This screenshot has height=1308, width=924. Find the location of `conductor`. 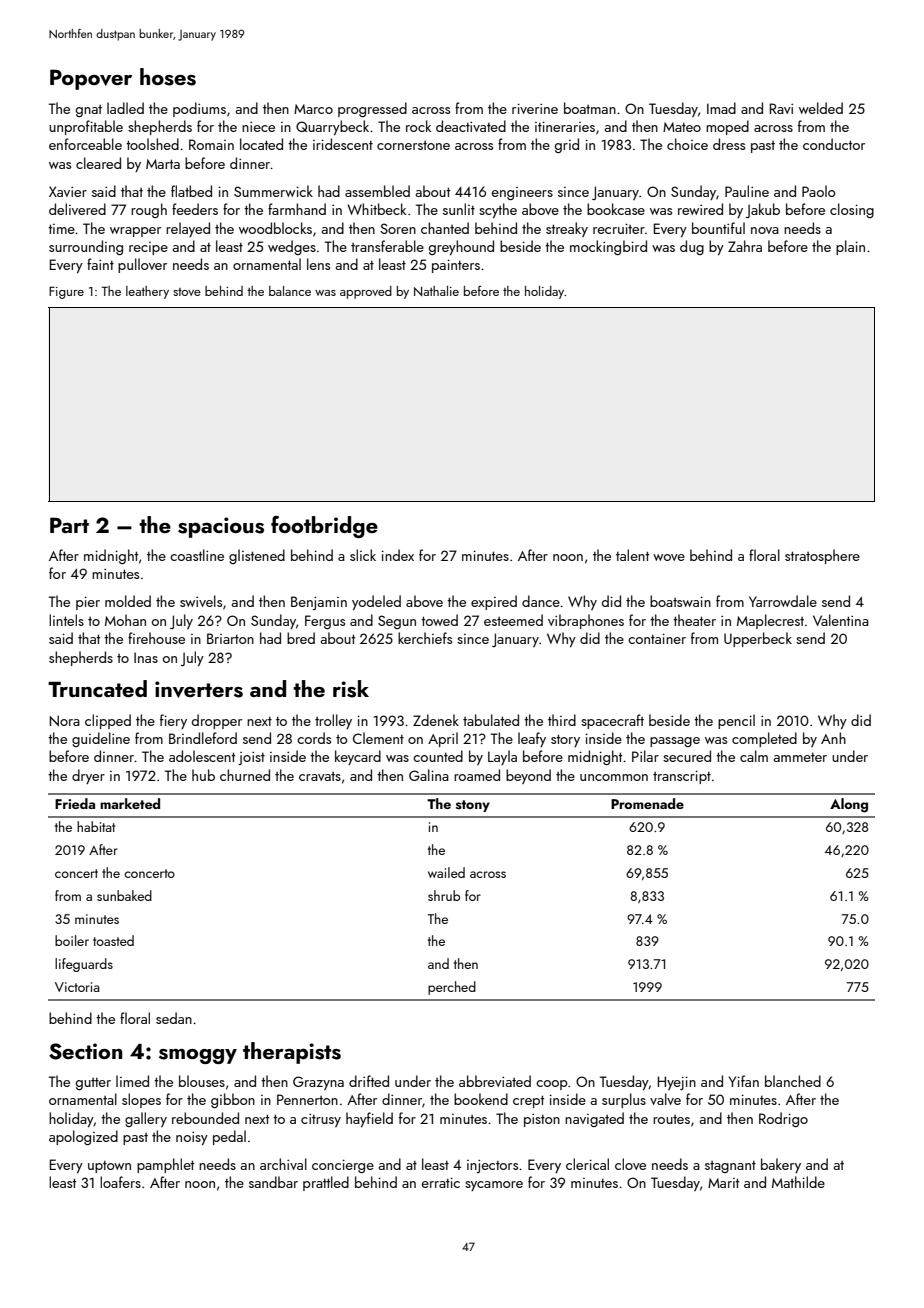

conductor is located at coordinates (834, 144).
